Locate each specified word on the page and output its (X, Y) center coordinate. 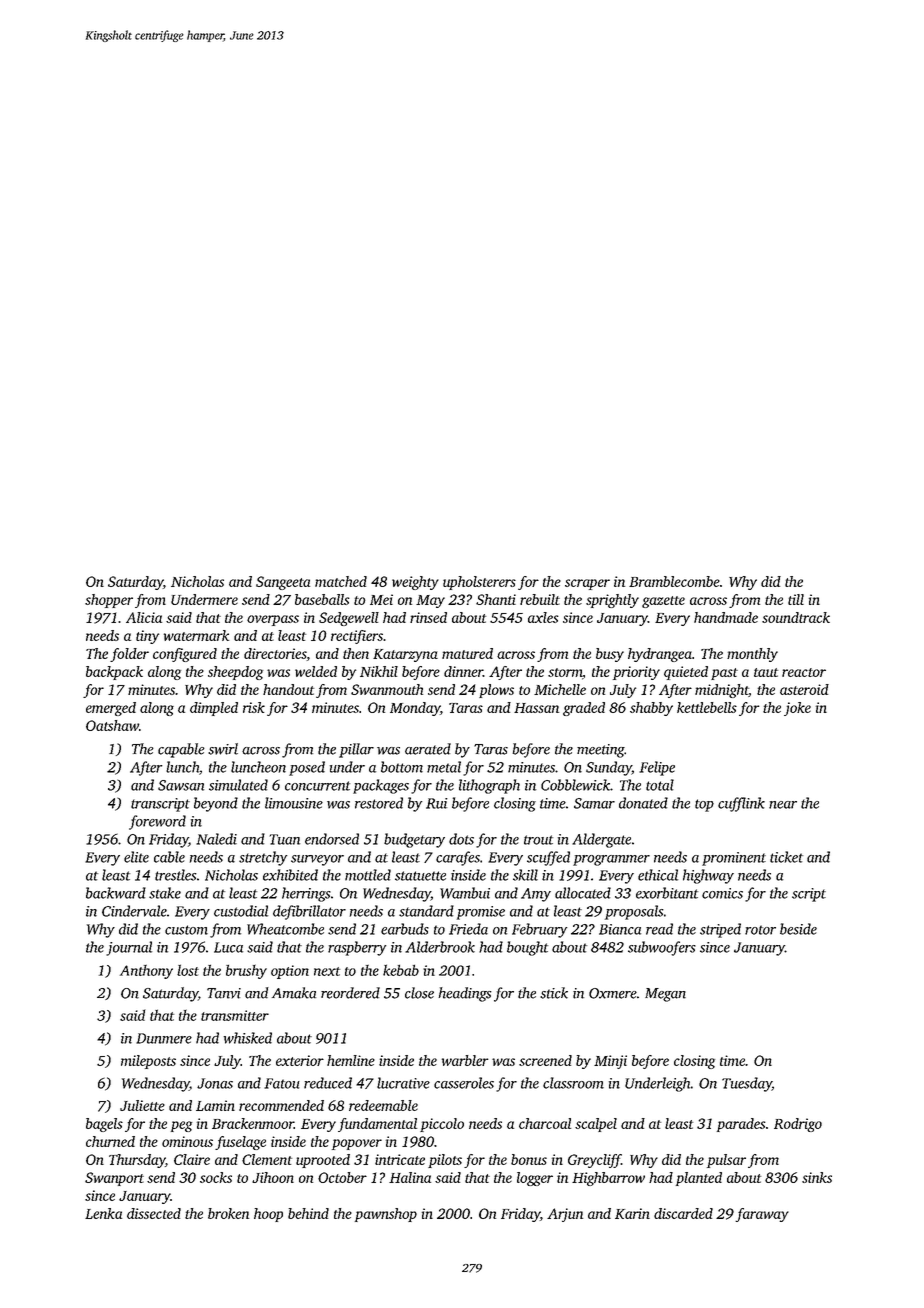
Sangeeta (283, 583)
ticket (786, 857)
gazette (663, 602)
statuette (420, 876)
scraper (587, 584)
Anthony (146, 972)
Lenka (103, 1213)
